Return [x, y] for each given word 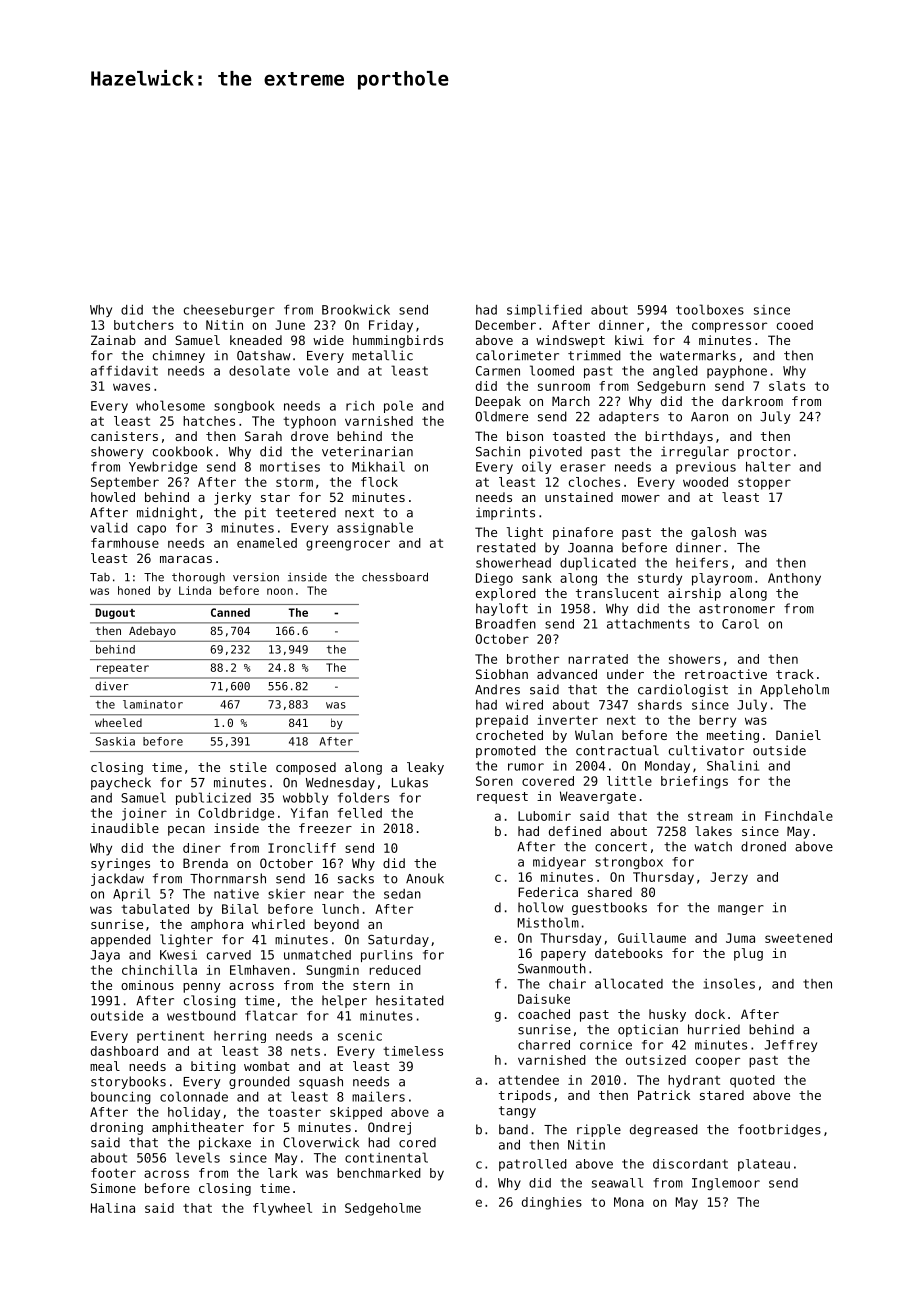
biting [213, 1067]
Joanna [590, 548]
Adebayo [152, 632]
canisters [124, 436]
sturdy [660, 579]
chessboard [395, 577]
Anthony [794, 579]
